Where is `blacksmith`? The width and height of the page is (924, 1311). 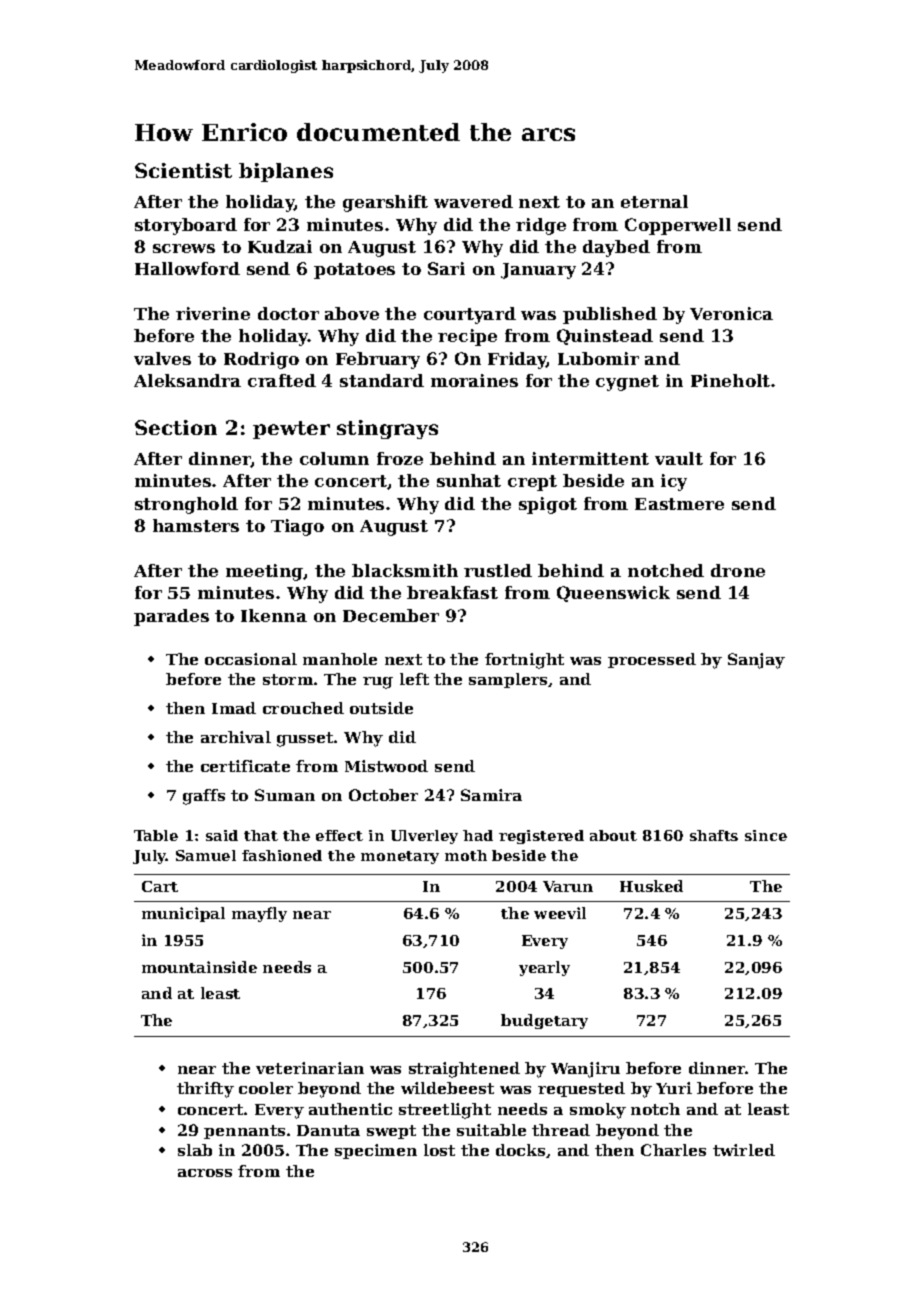
blacksmith is located at coordinates (405, 570).
